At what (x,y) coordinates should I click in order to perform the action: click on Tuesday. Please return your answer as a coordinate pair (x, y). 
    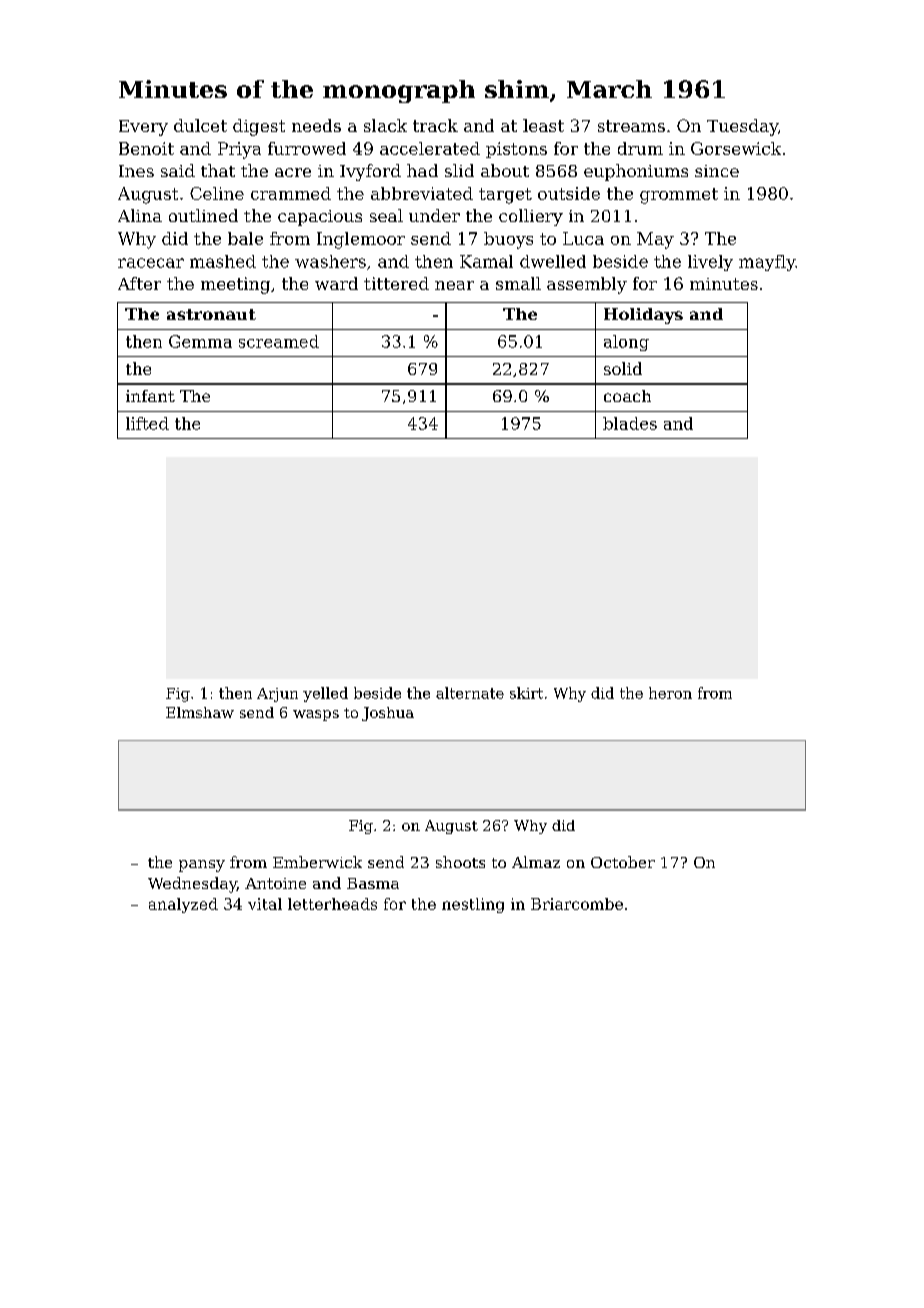
    Looking at the image, I should click on (742, 127).
